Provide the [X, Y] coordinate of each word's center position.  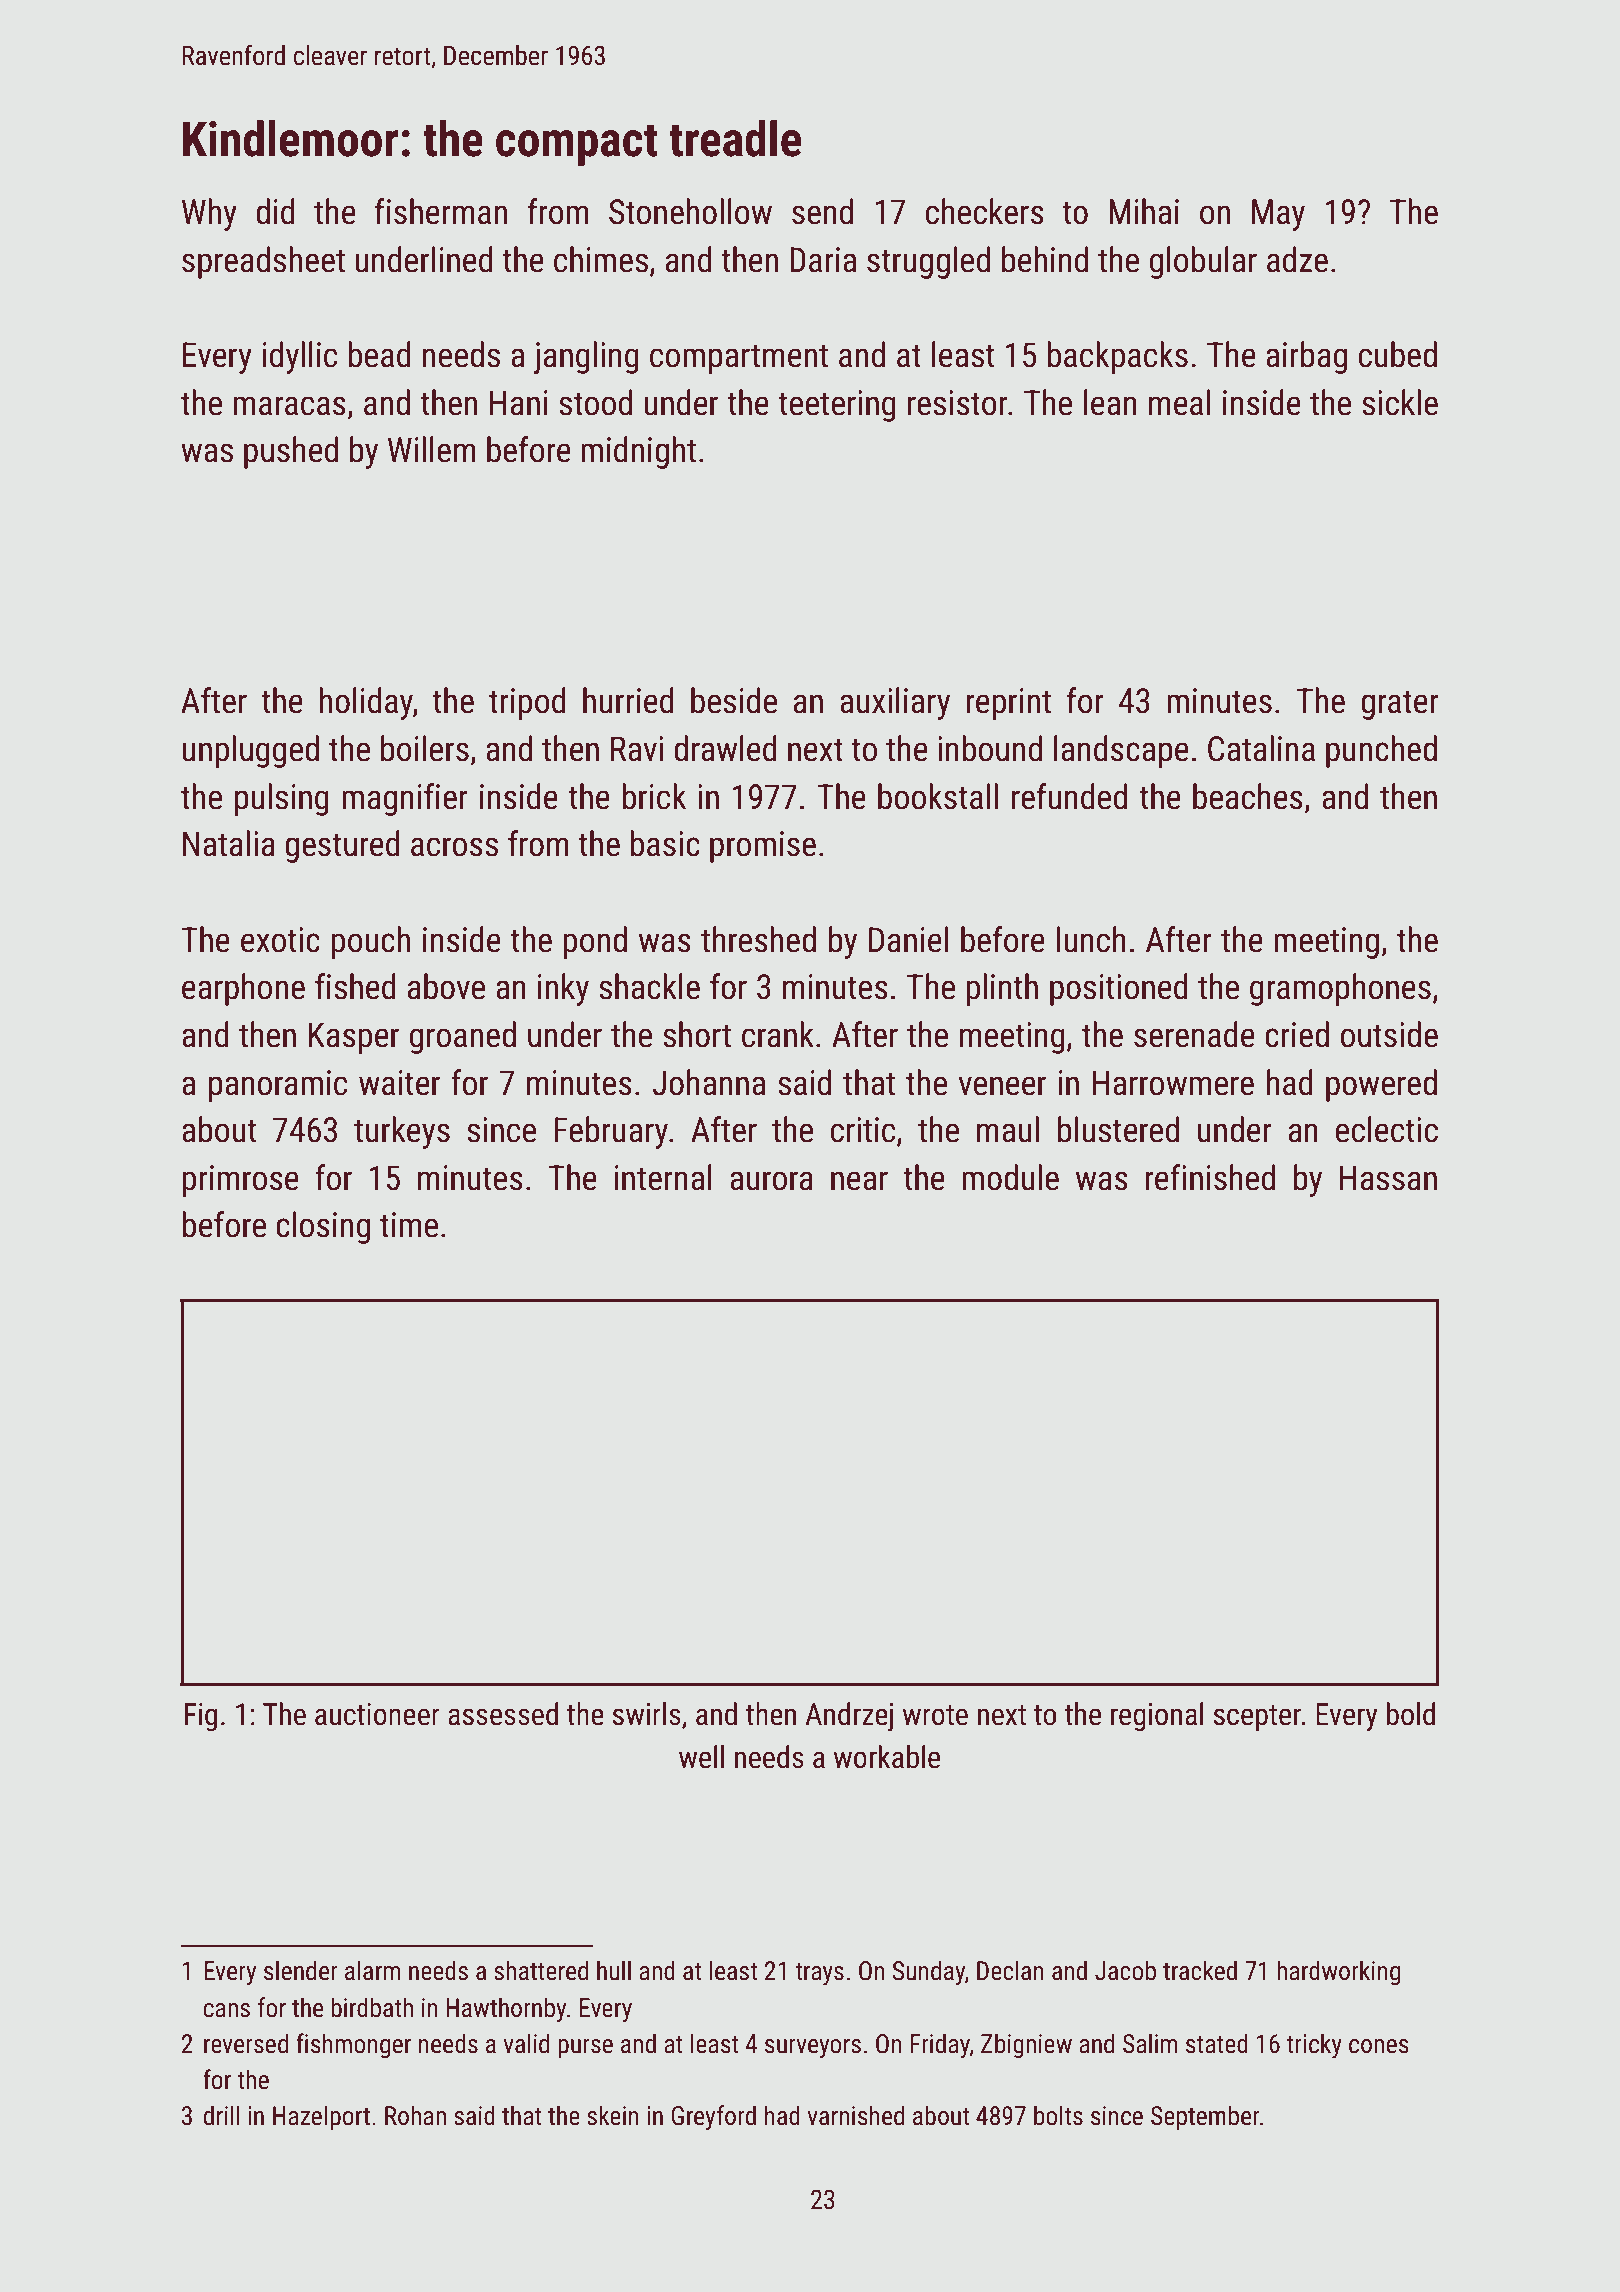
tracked [1200, 1970]
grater [1400, 705]
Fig [201, 1717]
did [275, 211]
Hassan [1388, 1178]
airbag [1306, 357]
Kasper [354, 1038]
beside [734, 700]
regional [1157, 1716]
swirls [647, 1714]
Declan [1010, 1970]
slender [301, 1970]
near [859, 1181]
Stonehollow [690, 211]
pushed [291, 452]
